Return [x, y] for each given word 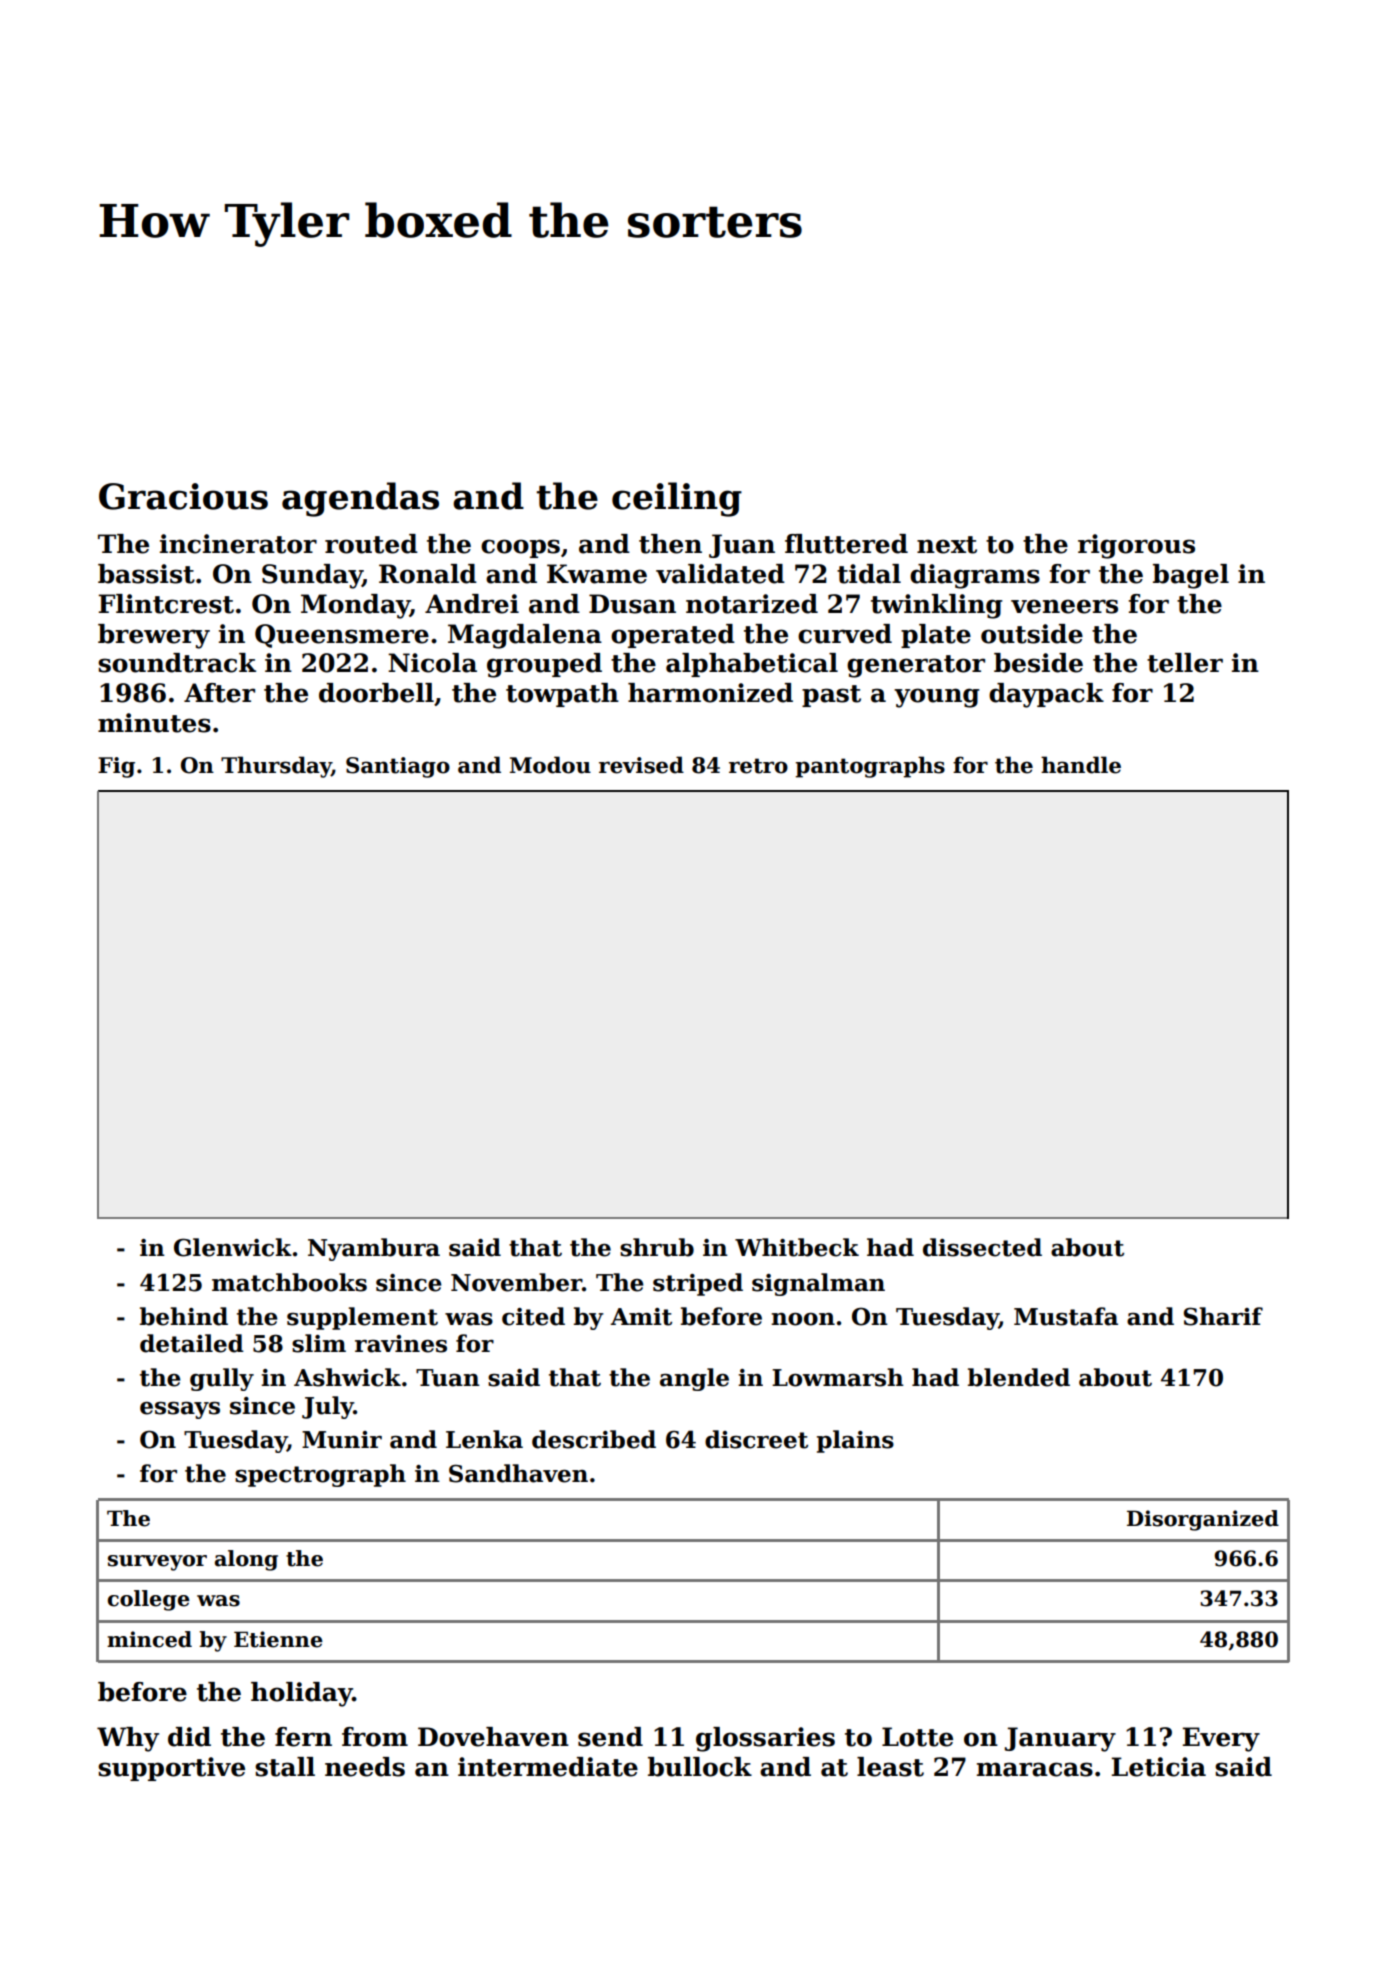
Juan [742, 546]
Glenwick [233, 1247]
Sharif [1223, 1316]
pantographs [870, 767]
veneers [1064, 606]
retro [758, 766]
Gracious [183, 496]
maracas [1035, 1769]
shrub [657, 1247]
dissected [982, 1247]
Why [128, 1739]
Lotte [917, 1737]
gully [222, 1379]
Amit [641, 1317]
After [219, 693]
